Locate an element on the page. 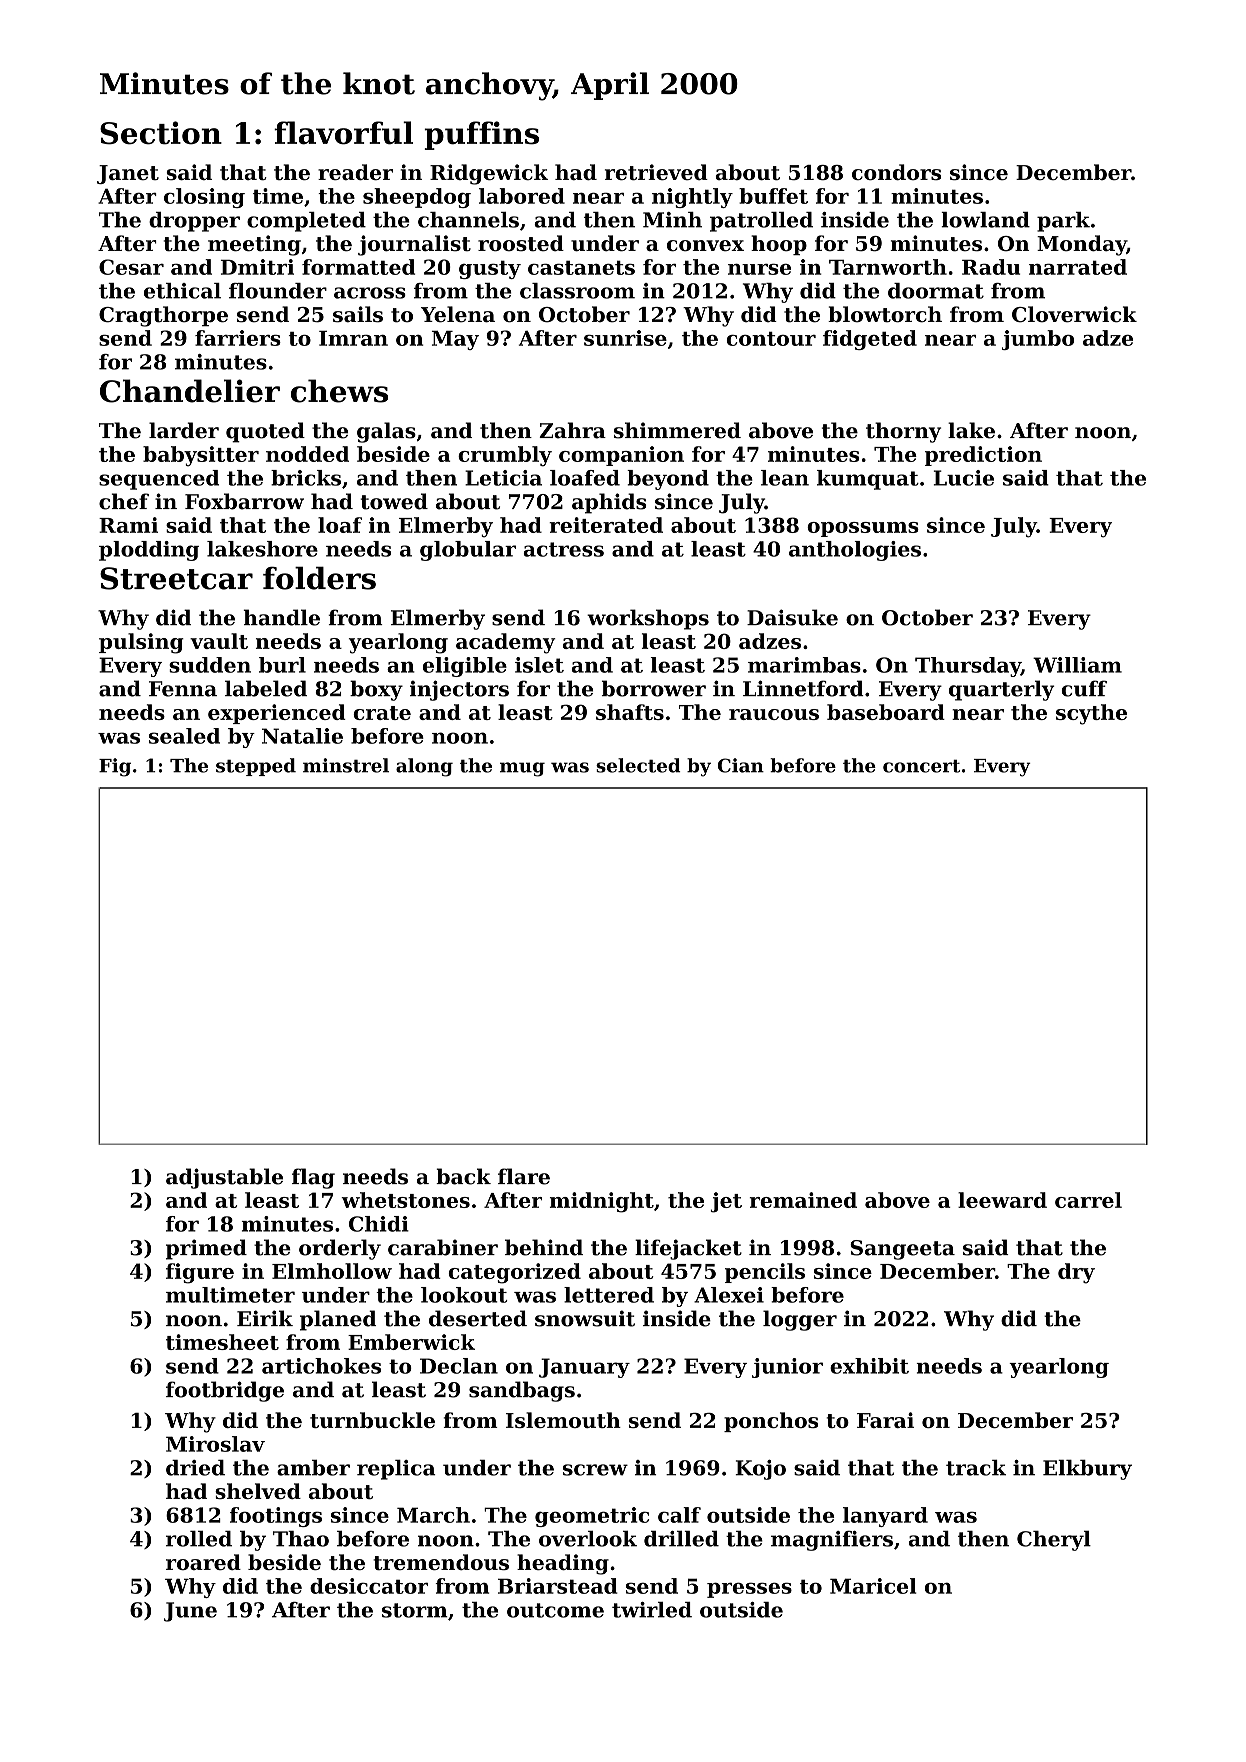 This image has width=1246, height=1762. dry is located at coordinates (1076, 1273).
